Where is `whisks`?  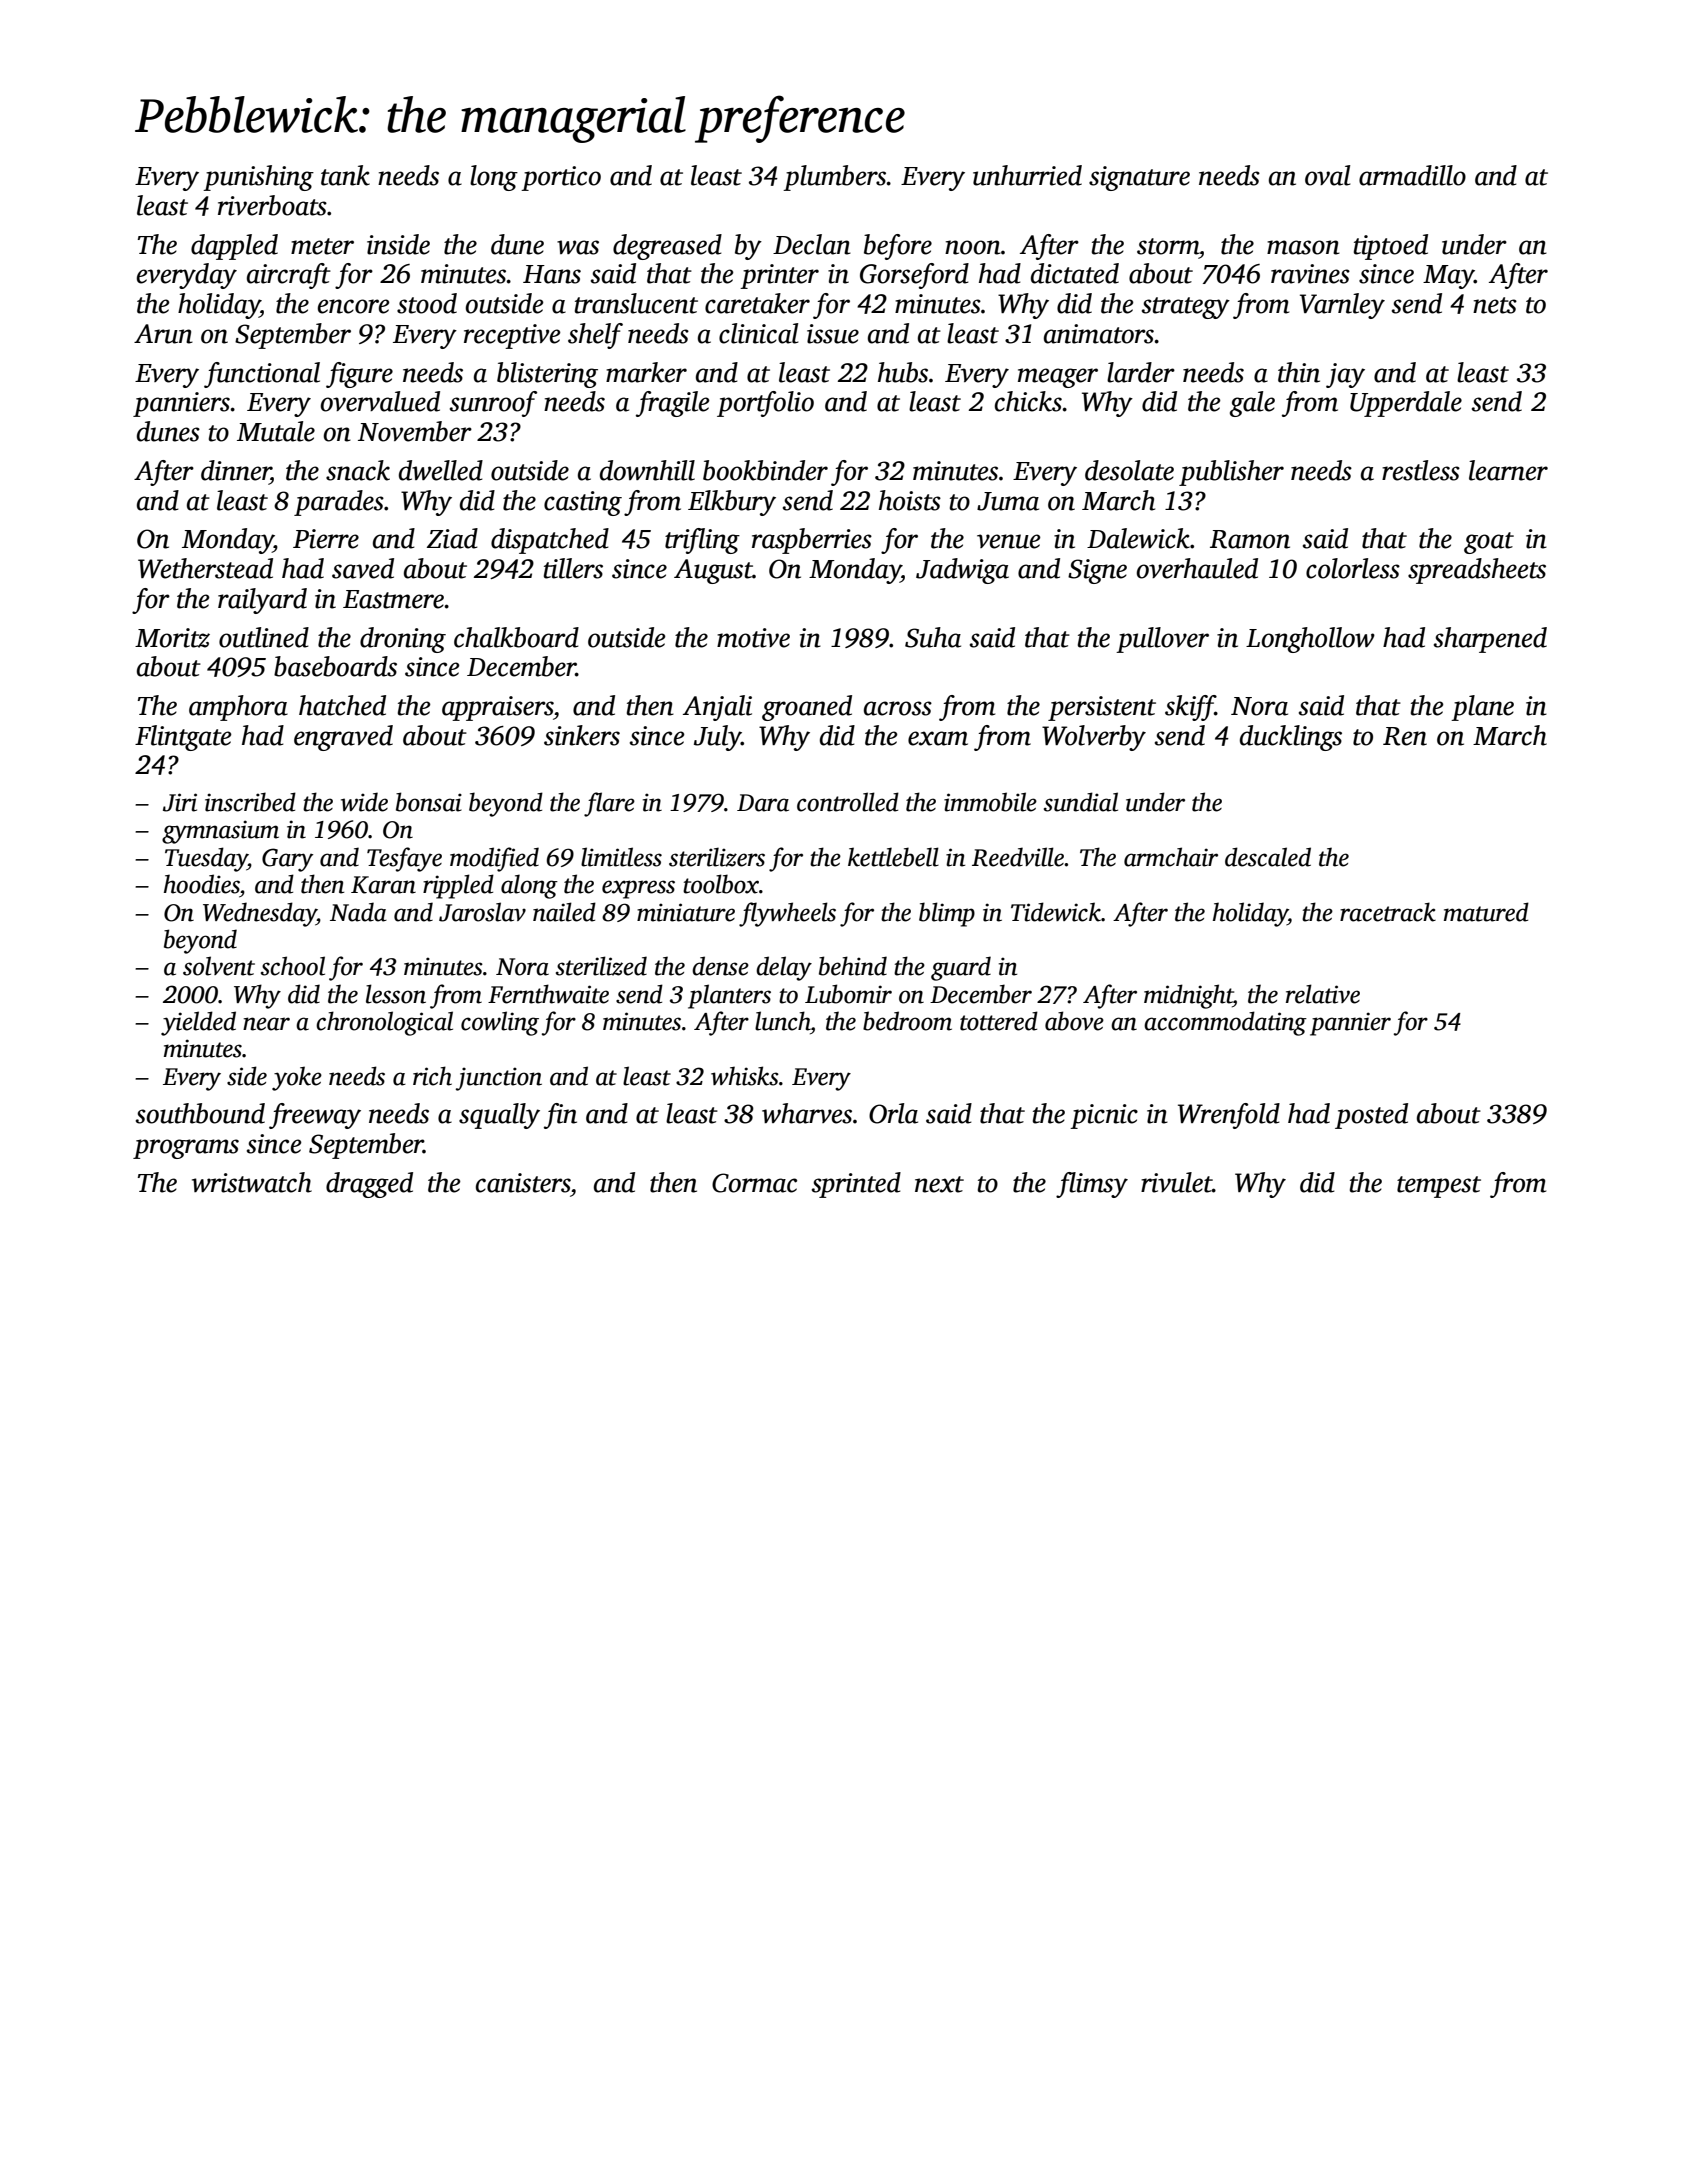
whisks is located at coordinates (745, 1076).
